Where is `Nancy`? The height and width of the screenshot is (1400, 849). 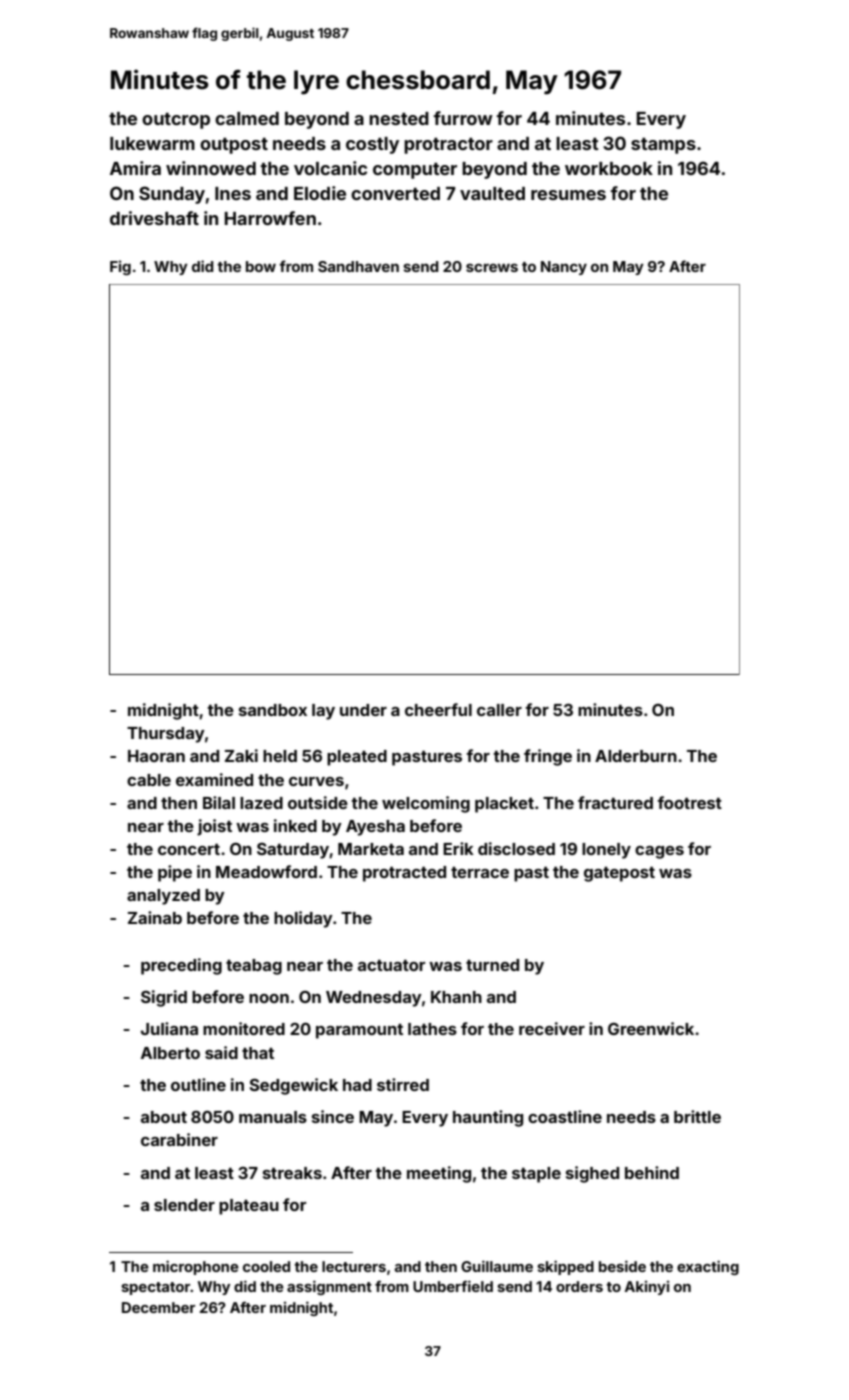
Nancy is located at coordinates (564, 268).
